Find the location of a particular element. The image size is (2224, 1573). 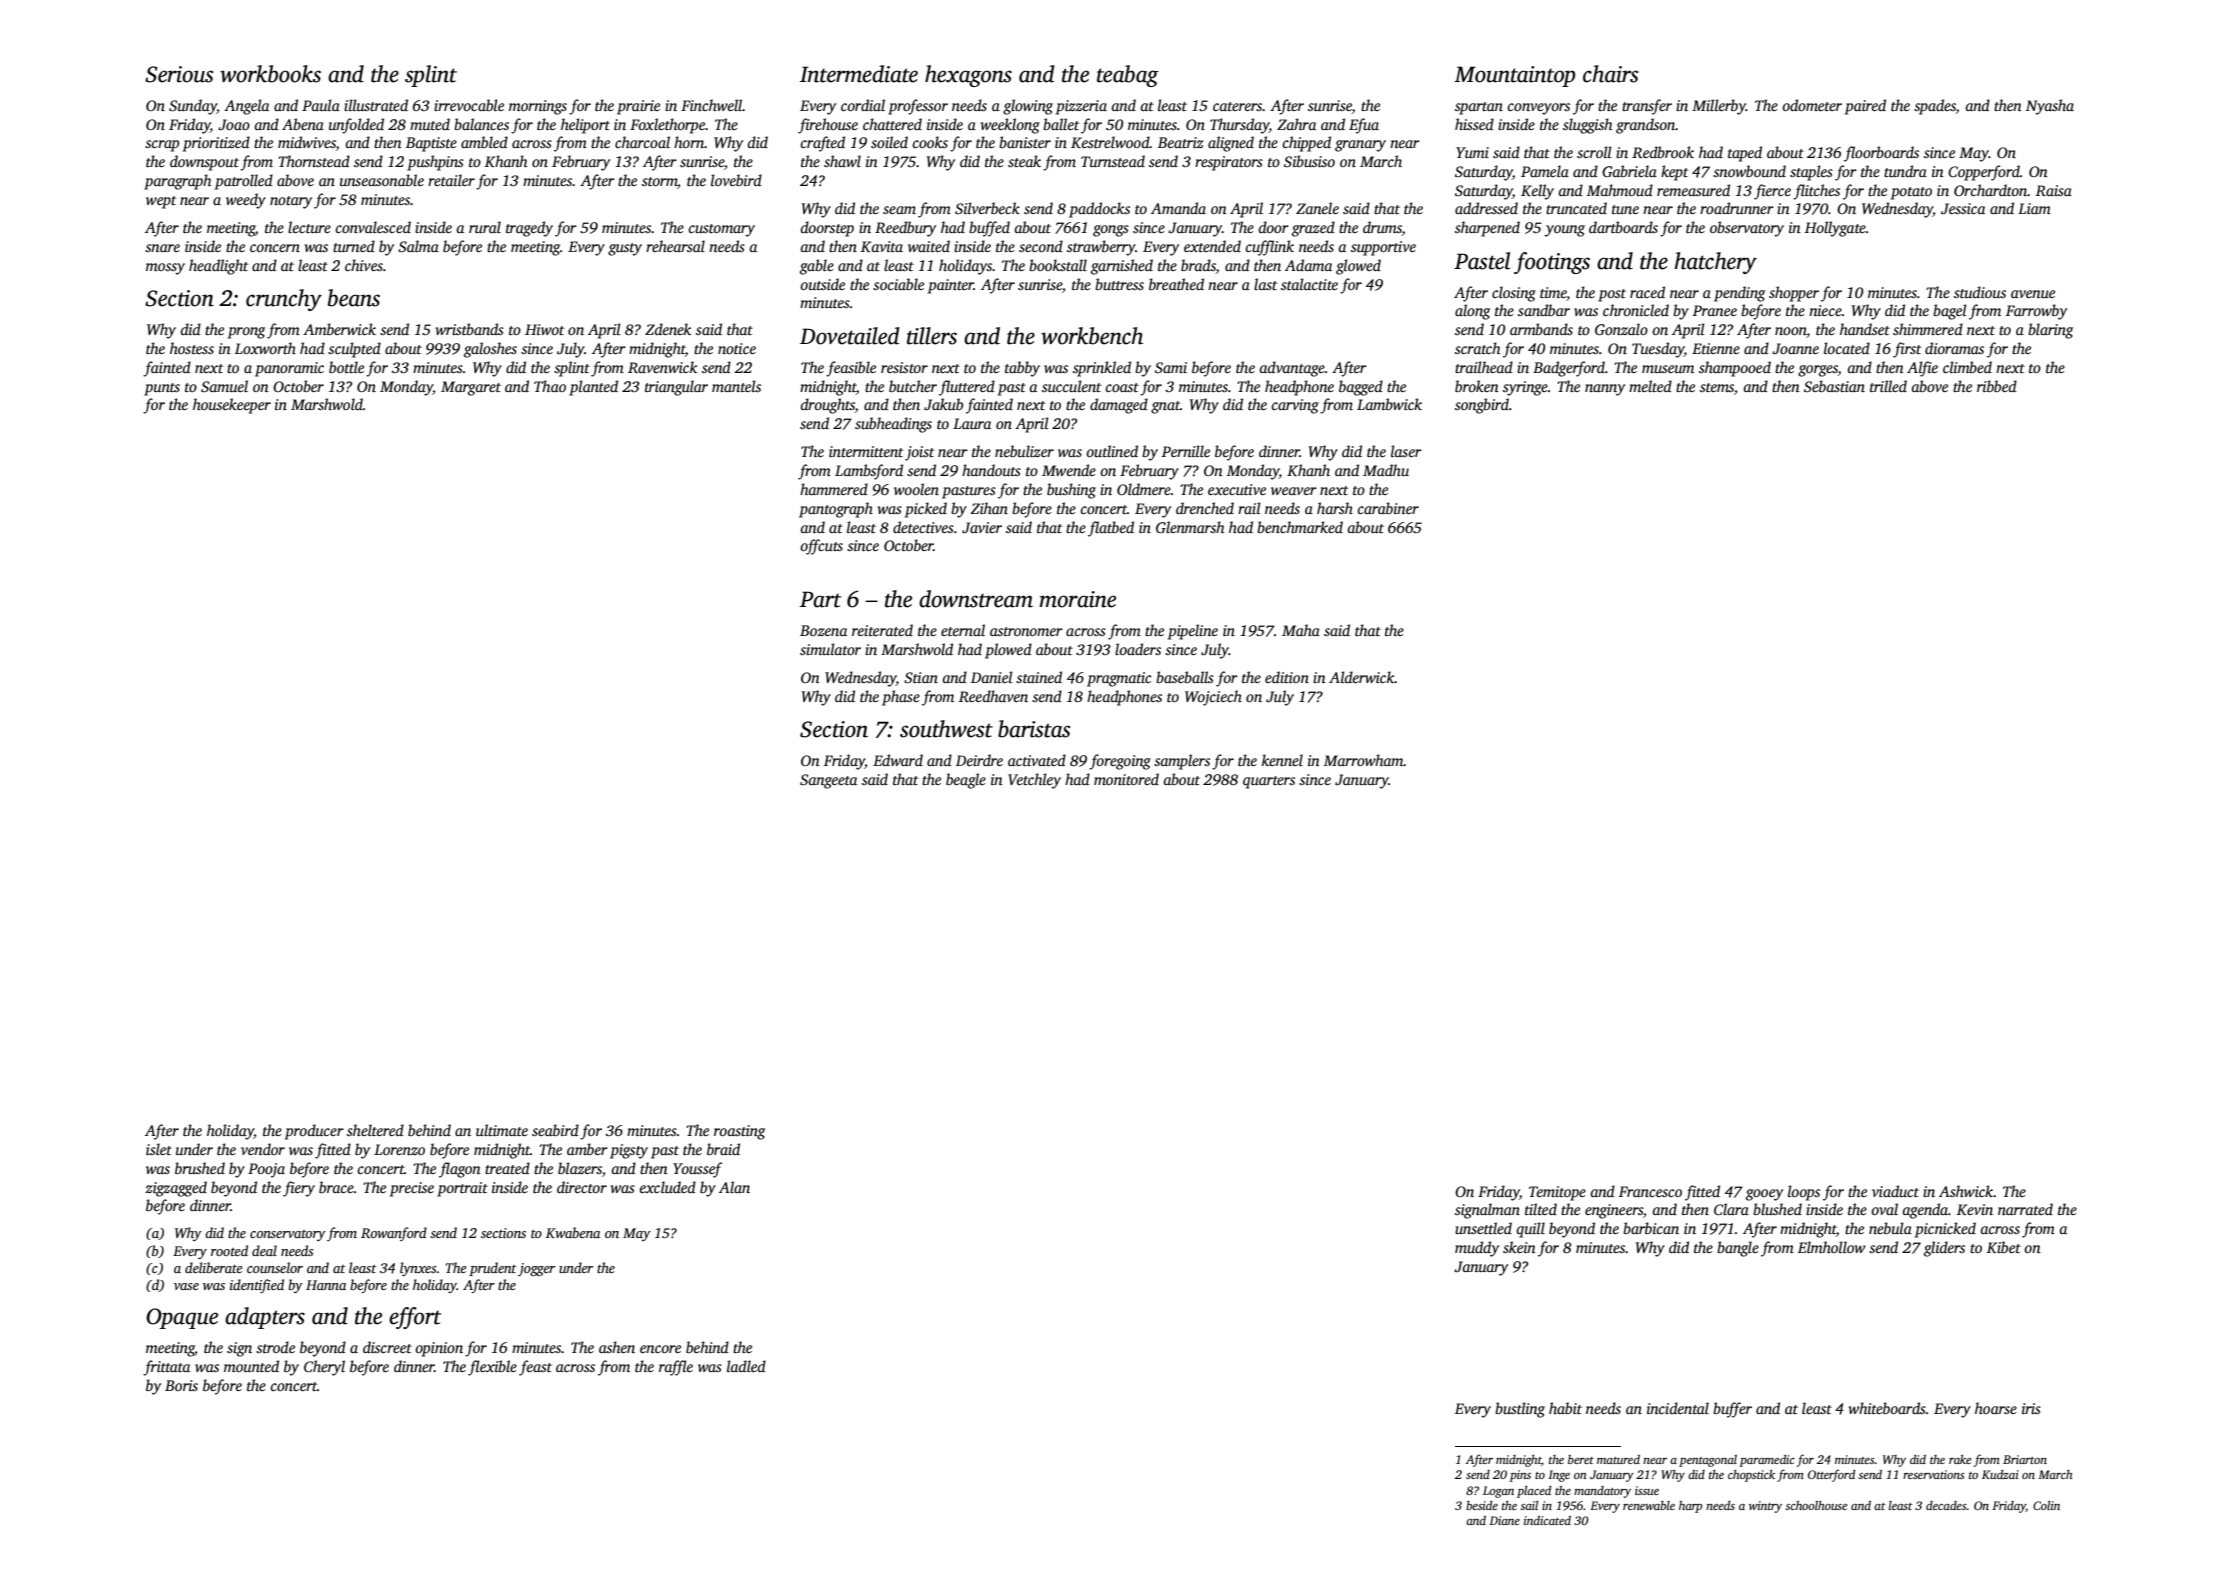

ultimate is located at coordinates (502, 1130).
